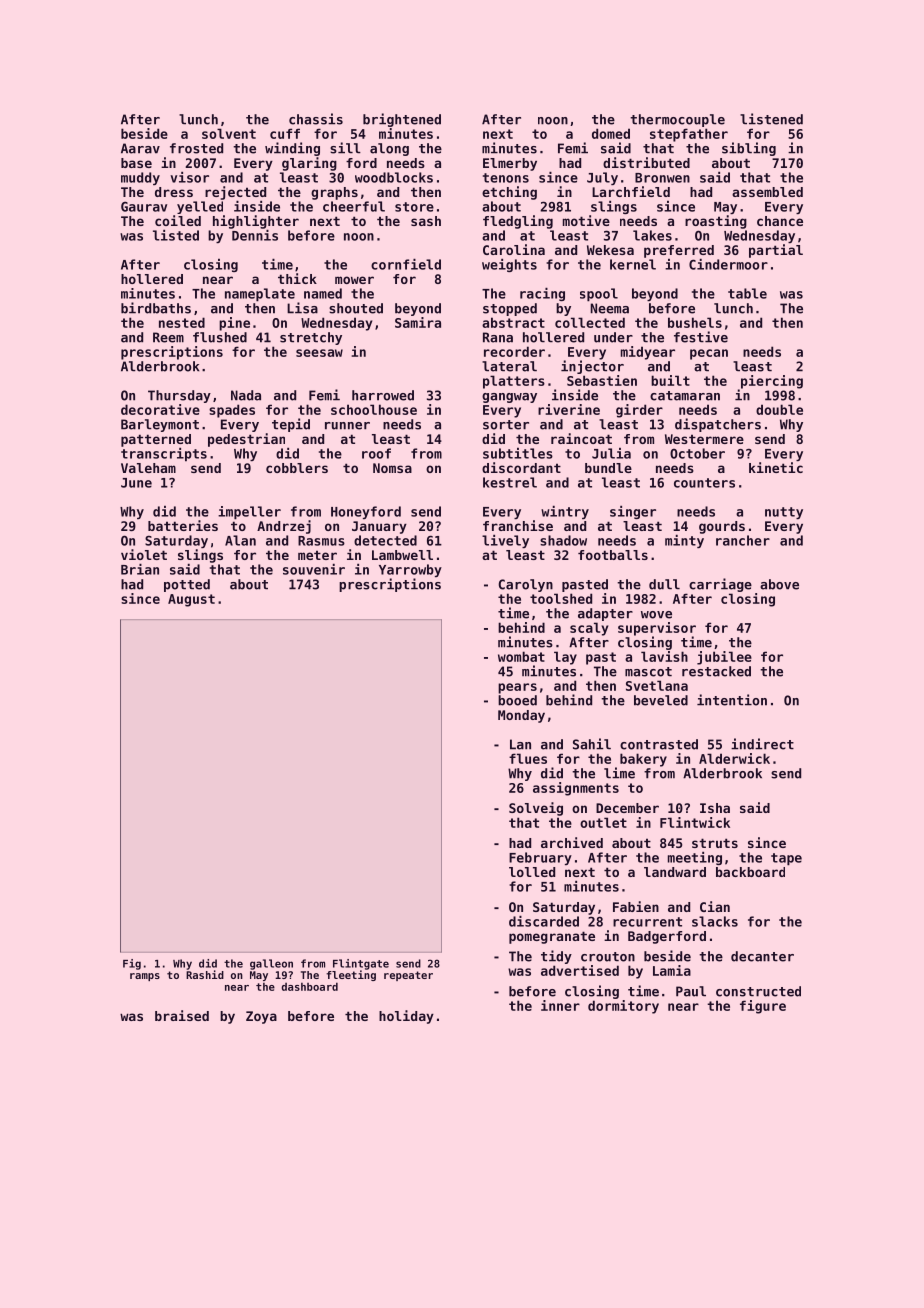  I want to click on tape, so click(786, 859).
